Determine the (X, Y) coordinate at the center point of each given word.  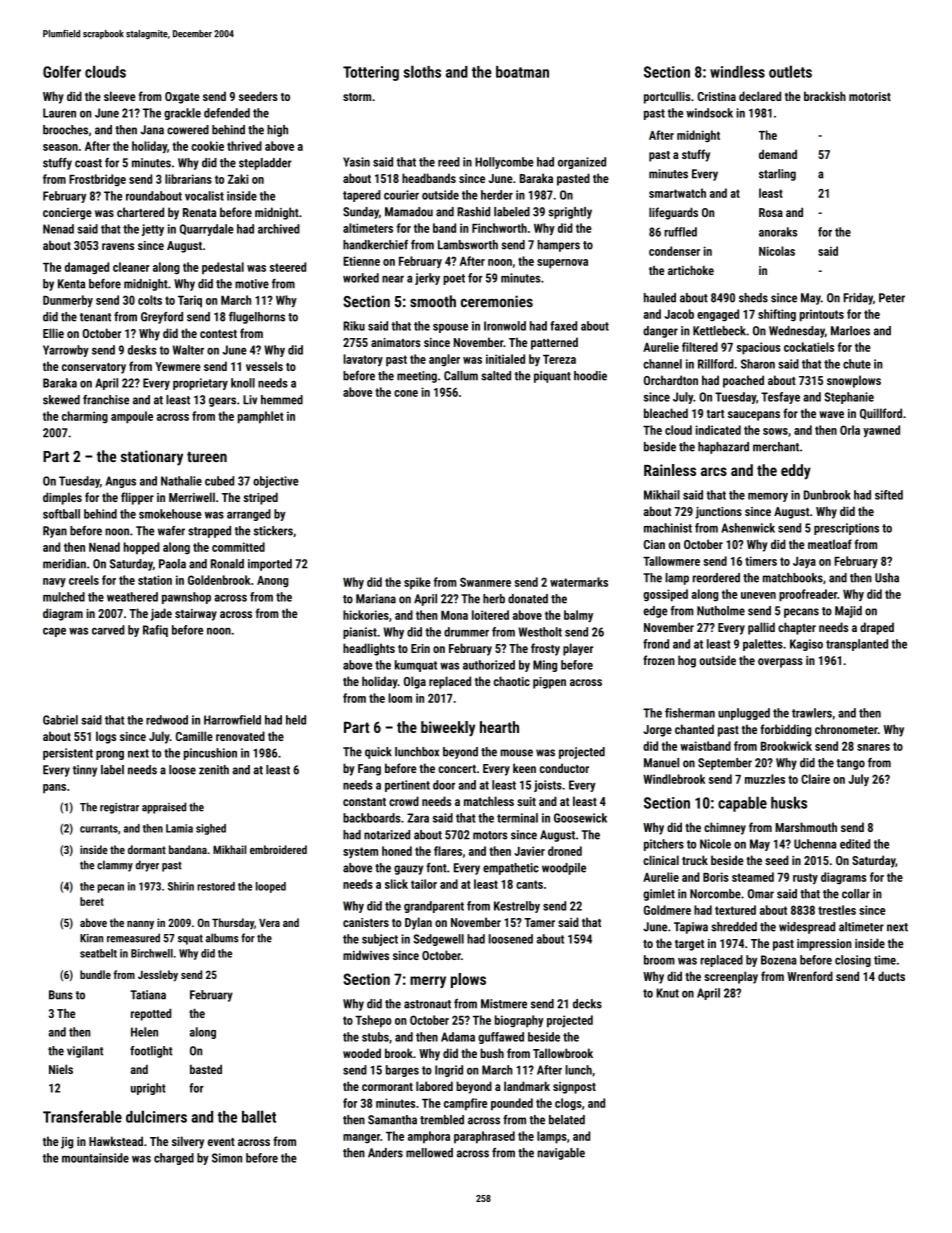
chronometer (846, 729)
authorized (489, 665)
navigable (561, 1154)
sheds (753, 298)
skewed (61, 400)
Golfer (62, 71)
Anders (385, 1153)
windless (737, 71)
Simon (227, 1158)
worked (361, 278)
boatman (522, 72)
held (296, 720)
